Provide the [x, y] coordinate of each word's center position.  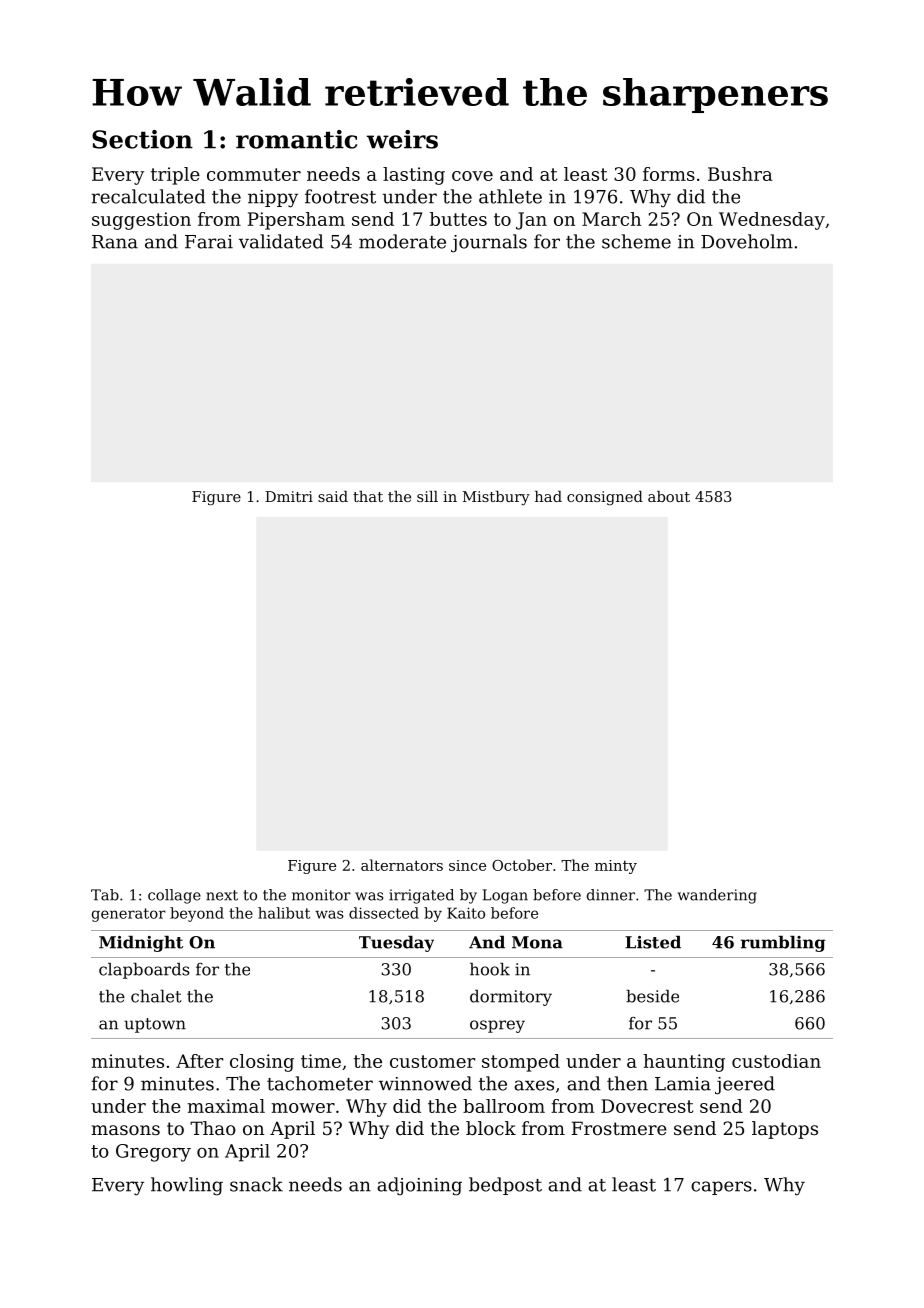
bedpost [505, 1186]
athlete [510, 196]
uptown [155, 1025]
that [368, 496]
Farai [209, 242]
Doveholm [747, 241]
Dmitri [289, 496]
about [669, 496]
